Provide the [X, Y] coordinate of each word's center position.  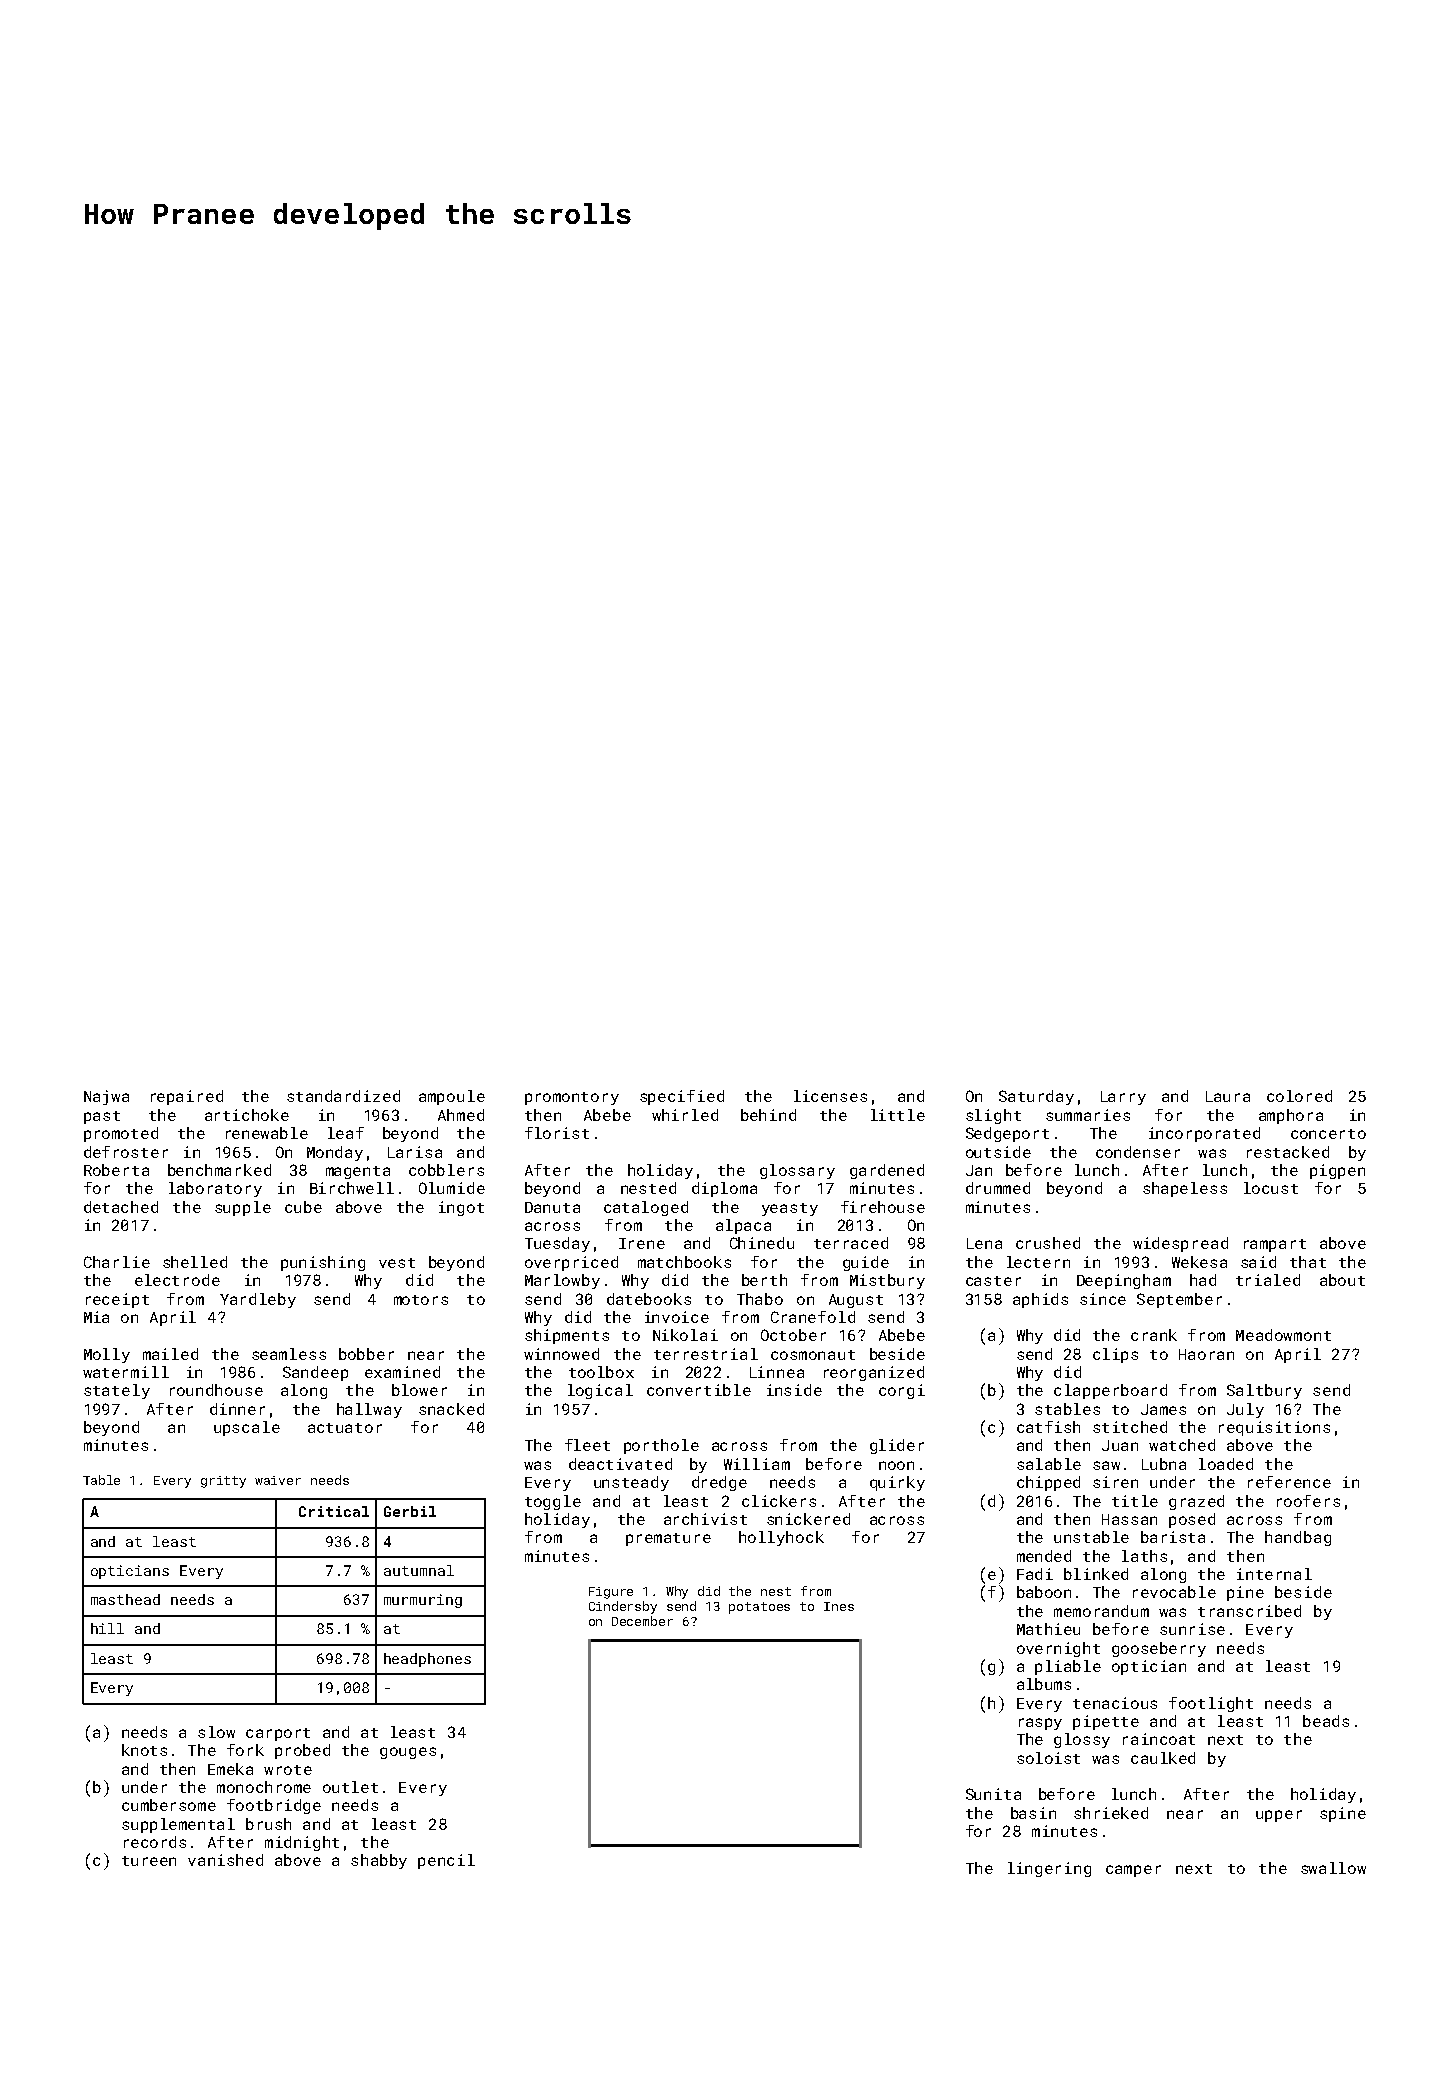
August [856, 1301]
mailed [170, 1354]
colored [1299, 1096]
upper [1279, 1816]
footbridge [274, 1806]
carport [278, 1734]
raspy [1040, 1724]
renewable [267, 1133]
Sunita [993, 1794]
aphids [1040, 1300]
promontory [572, 1098]
